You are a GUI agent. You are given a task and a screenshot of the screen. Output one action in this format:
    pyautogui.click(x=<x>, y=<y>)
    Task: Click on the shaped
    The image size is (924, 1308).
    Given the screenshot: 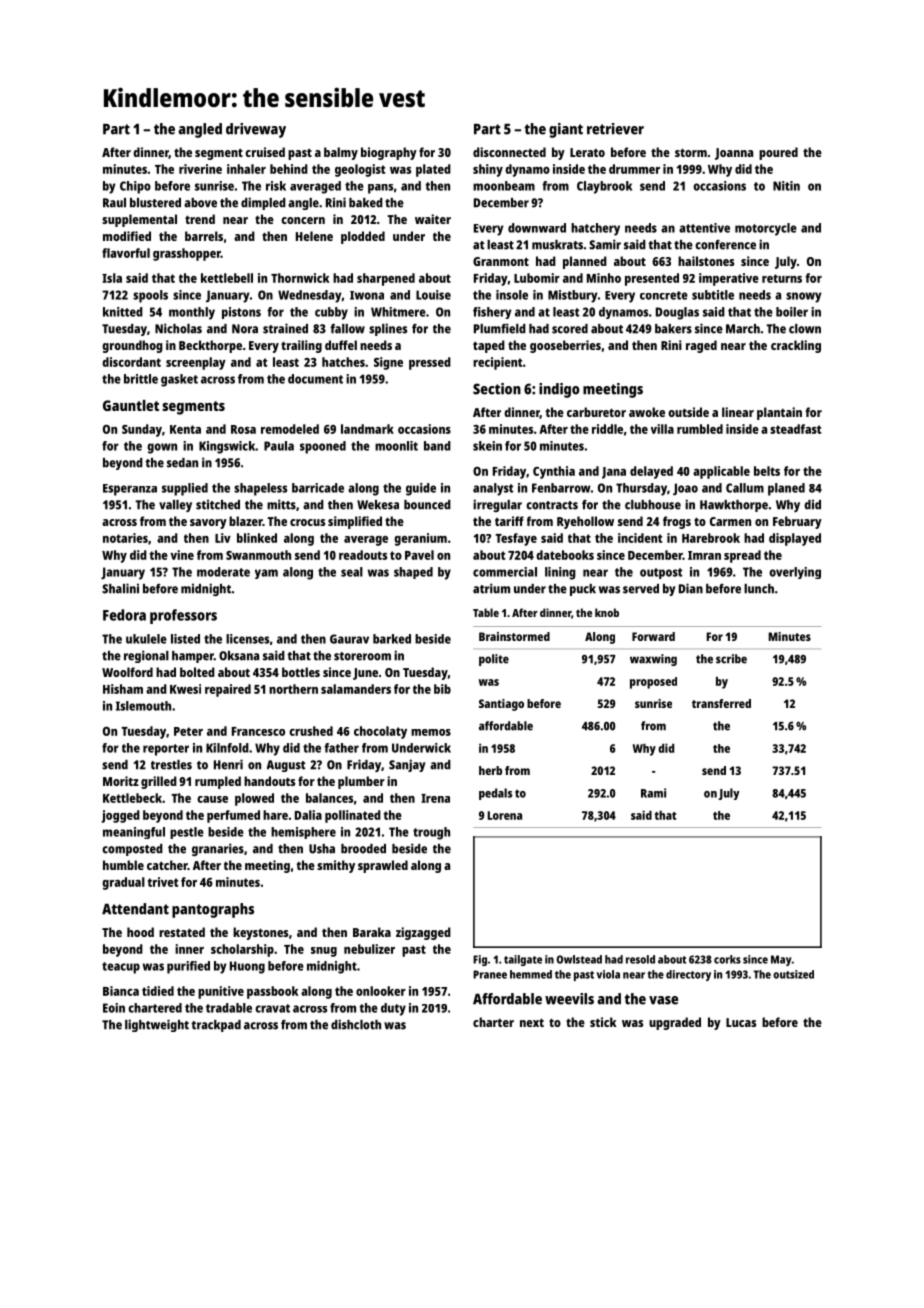 What is the action you would take?
    pyautogui.click(x=413, y=573)
